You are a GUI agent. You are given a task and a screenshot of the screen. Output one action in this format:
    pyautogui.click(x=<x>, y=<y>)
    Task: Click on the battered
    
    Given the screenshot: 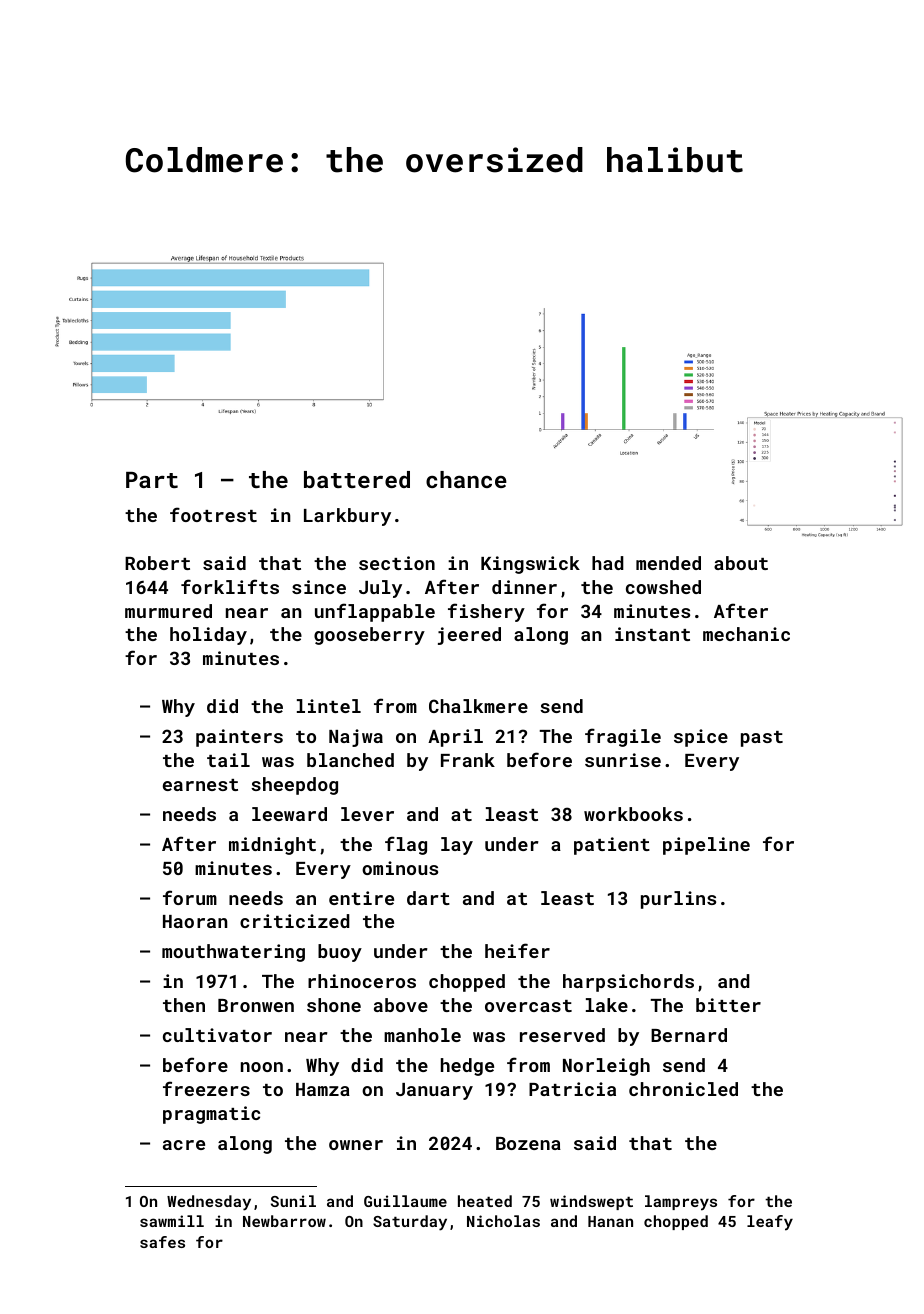 What is the action you would take?
    pyautogui.click(x=357, y=479)
